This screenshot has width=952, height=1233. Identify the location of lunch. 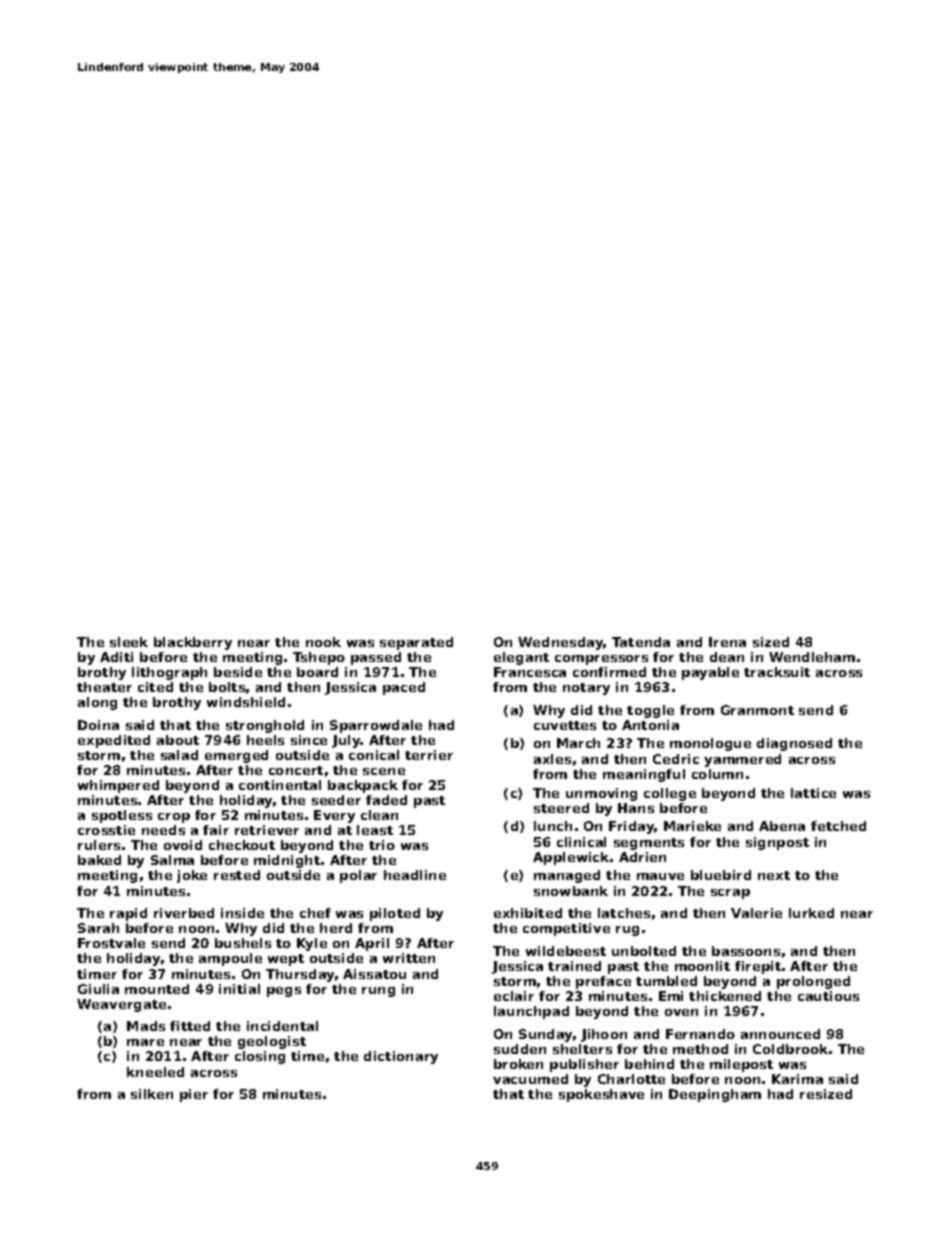
(553, 826).
